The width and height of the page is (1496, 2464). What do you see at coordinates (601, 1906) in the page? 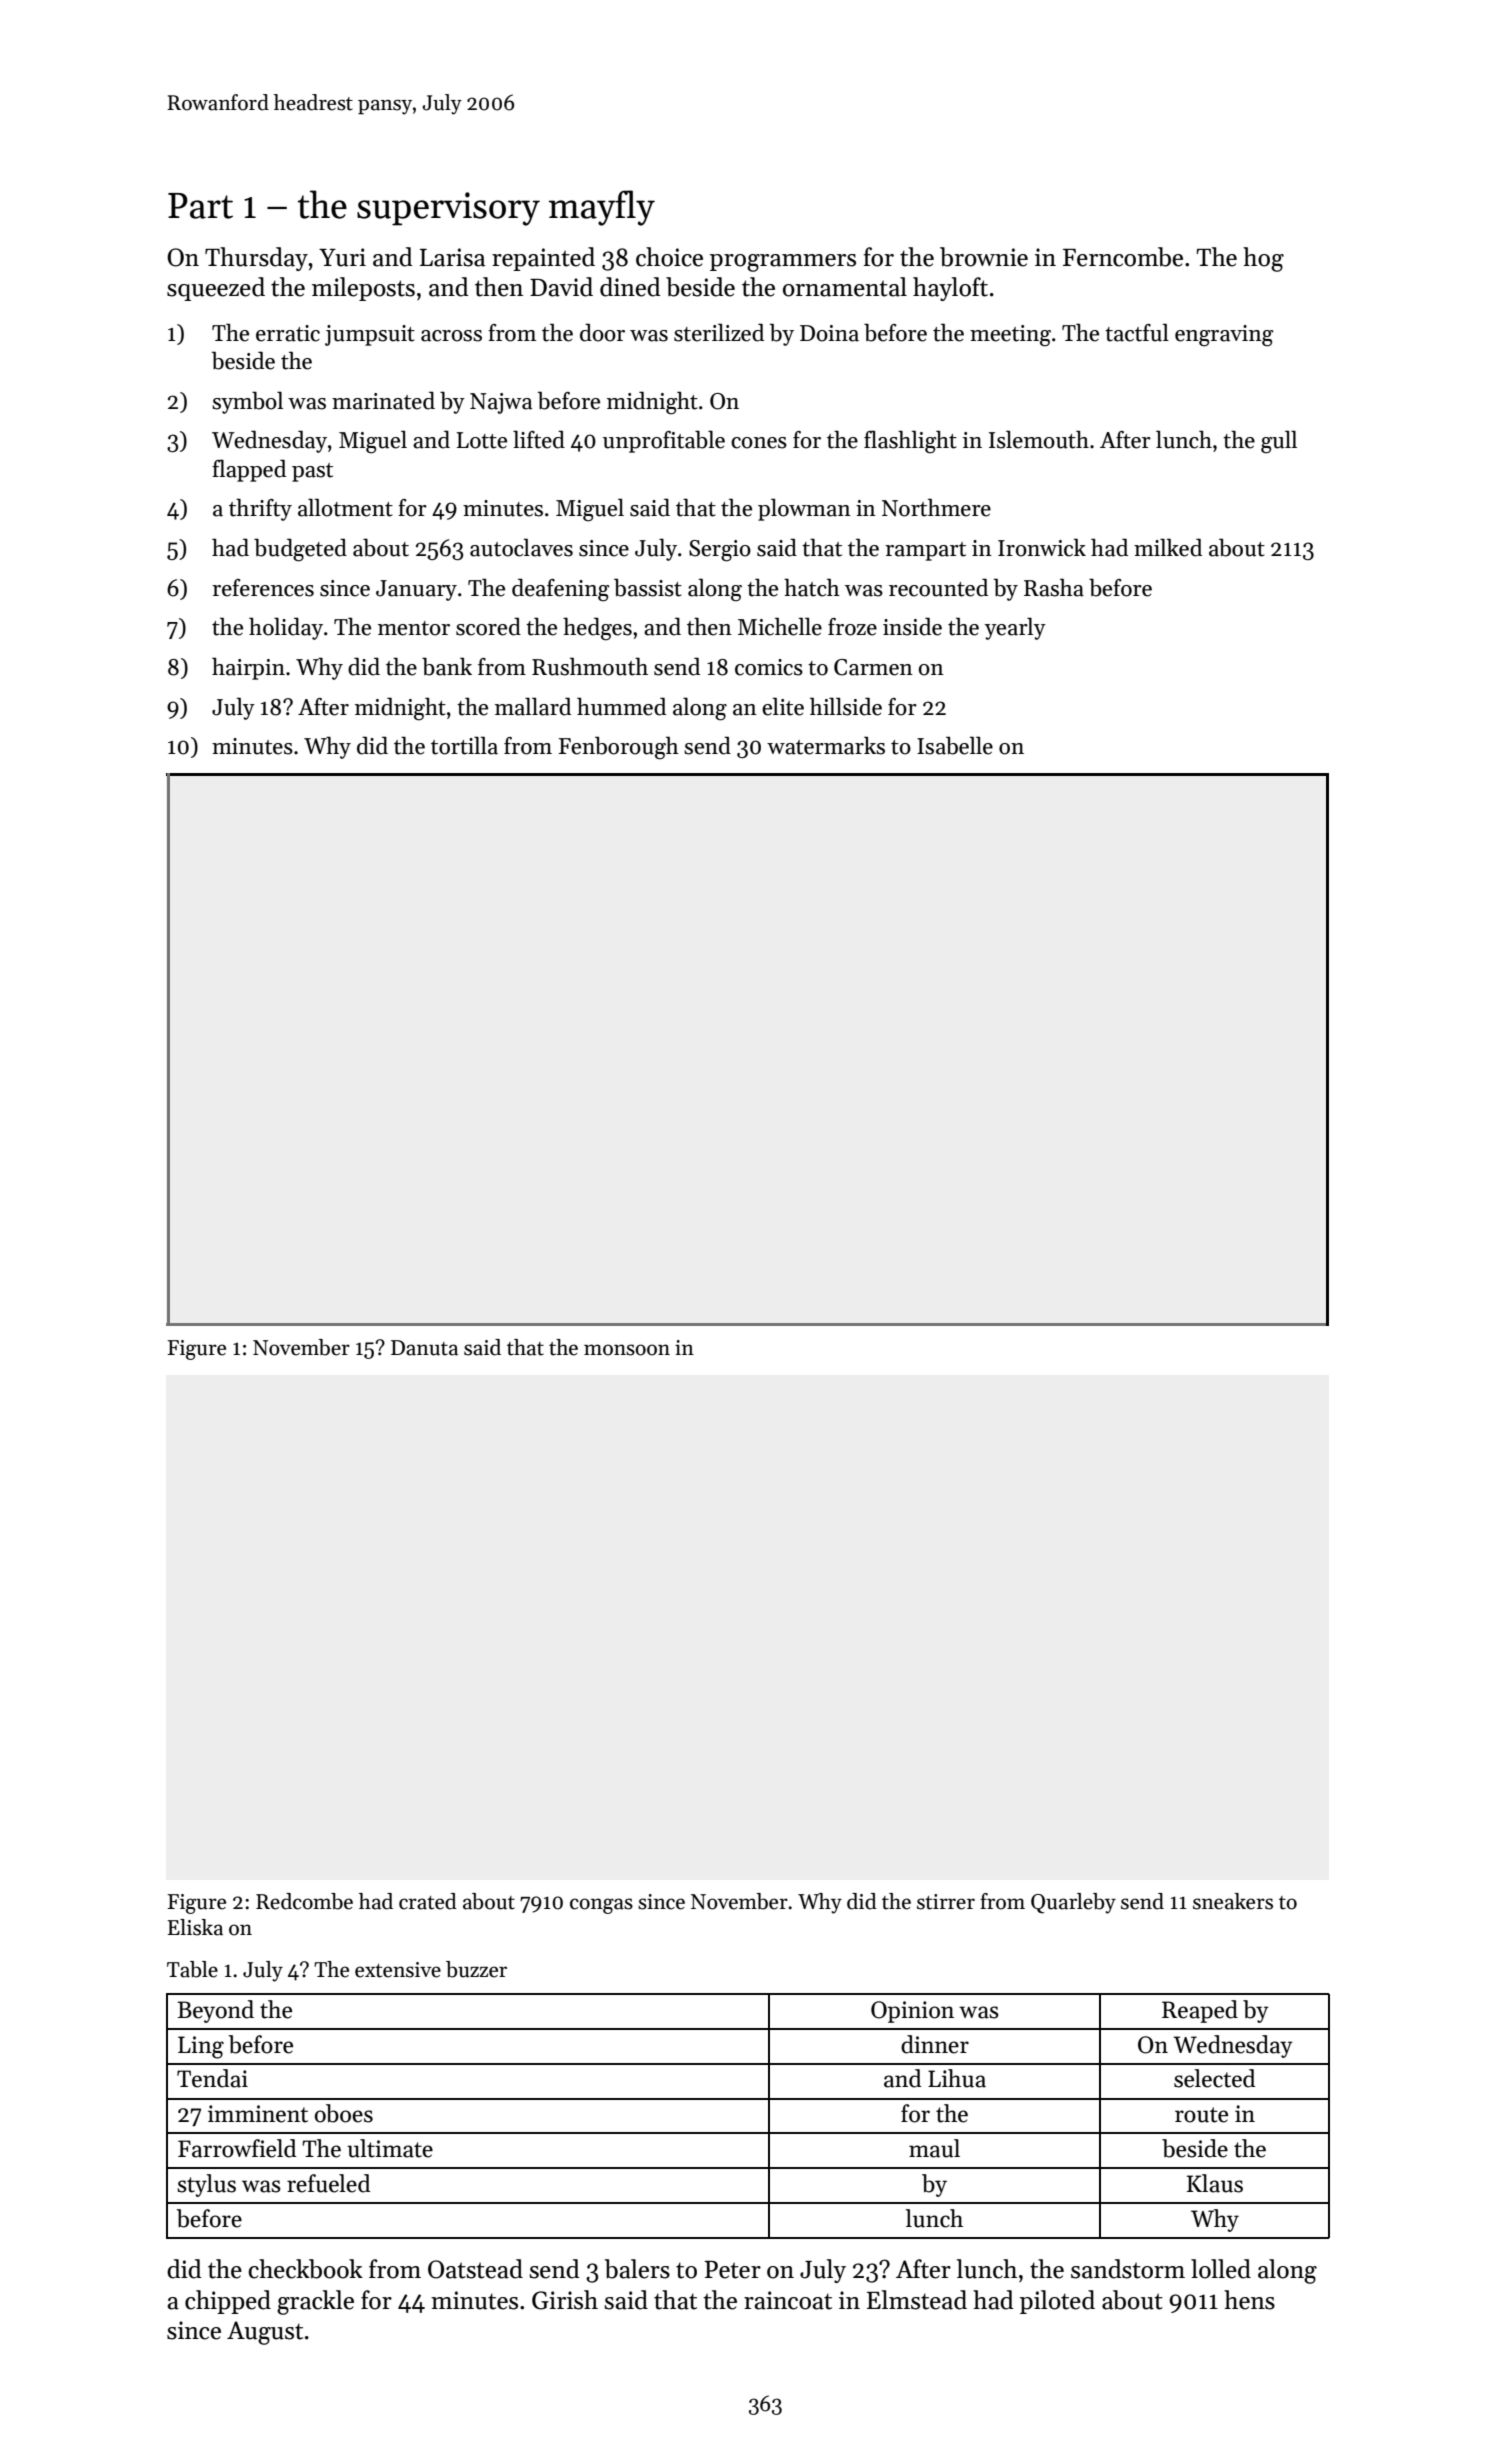
I see `congas` at bounding box center [601, 1906].
